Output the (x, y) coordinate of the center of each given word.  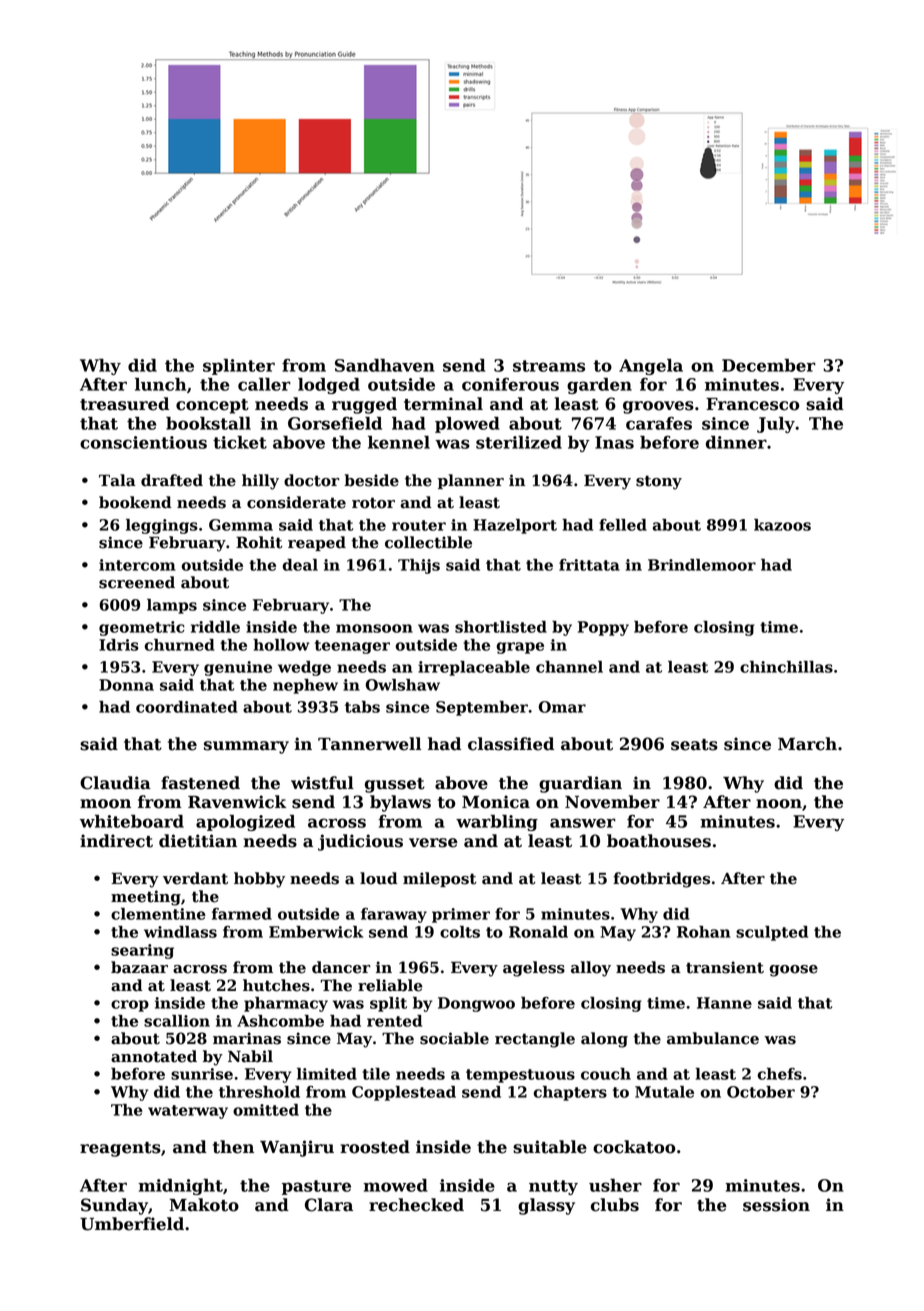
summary (246, 747)
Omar (562, 707)
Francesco (752, 404)
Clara (329, 1205)
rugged (364, 405)
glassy (546, 1206)
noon (779, 804)
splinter (239, 367)
